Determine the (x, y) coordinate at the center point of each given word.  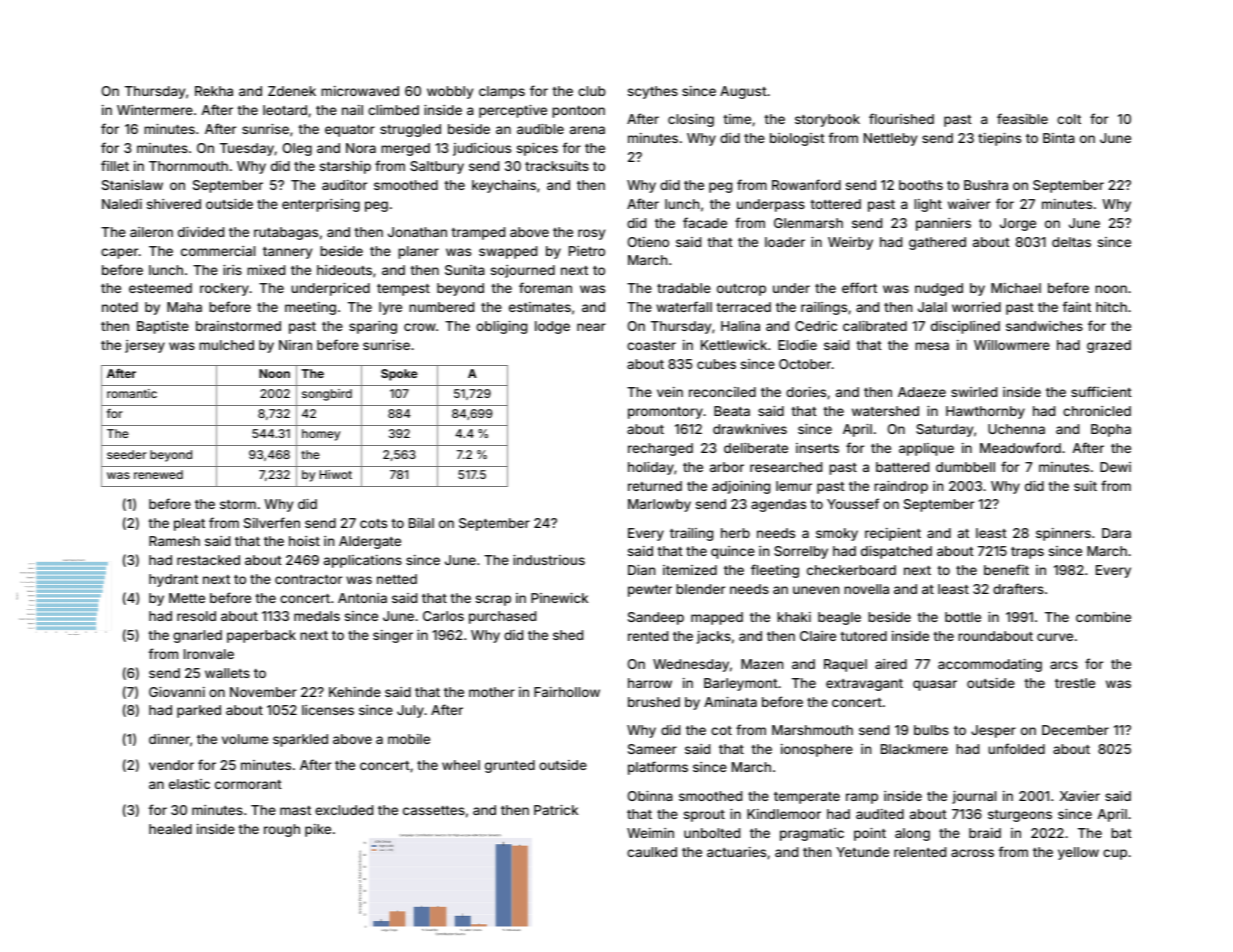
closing (691, 120)
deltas (1071, 242)
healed (170, 829)
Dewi (1115, 467)
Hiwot (335, 474)
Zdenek (292, 91)
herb (735, 533)
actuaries (736, 852)
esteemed (160, 288)
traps (1027, 553)
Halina (740, 326)
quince (733, 552)
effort (859, 287)
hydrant (173, 580)
